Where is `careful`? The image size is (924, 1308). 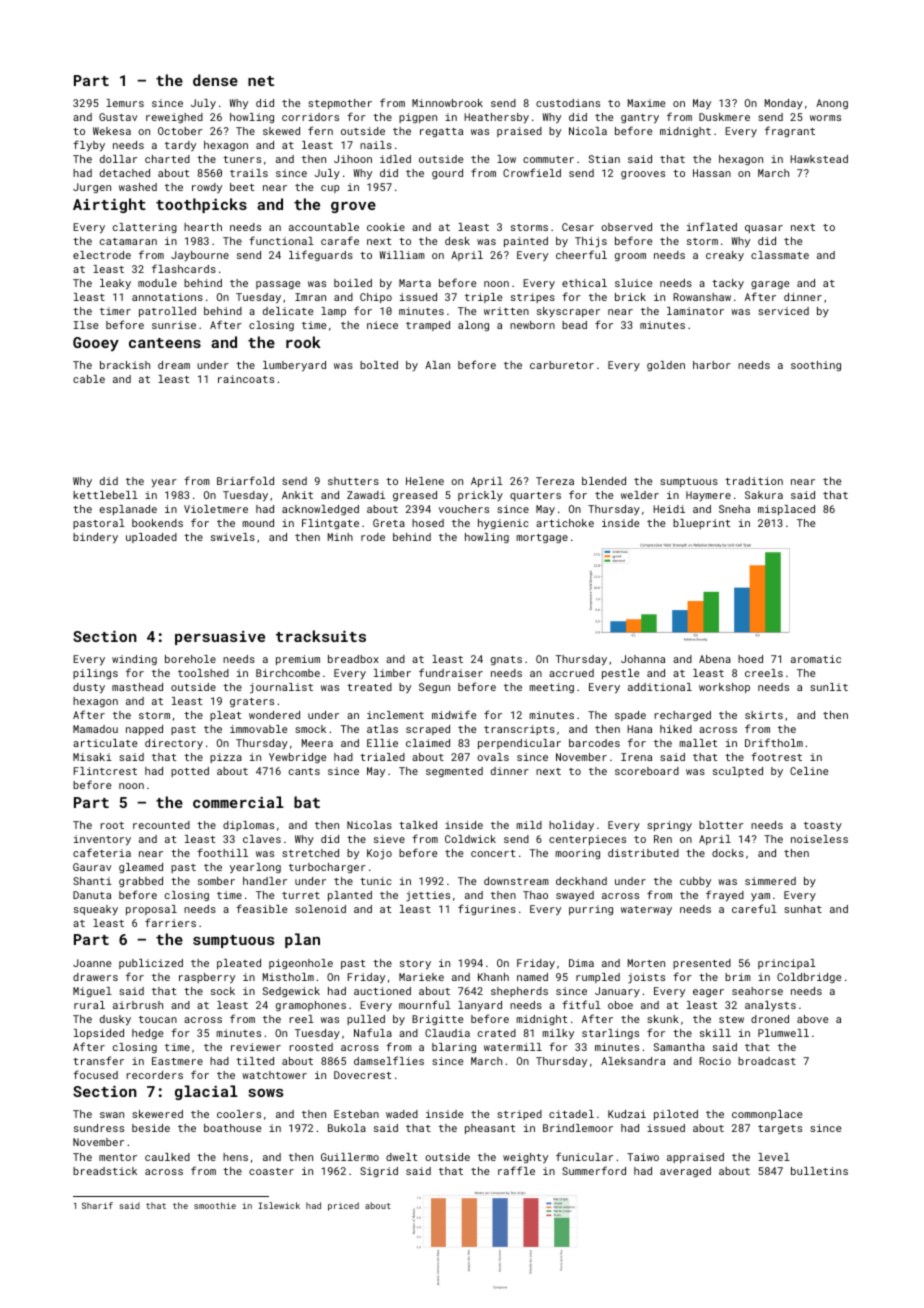
careful is located at coordinates (754, 908).
